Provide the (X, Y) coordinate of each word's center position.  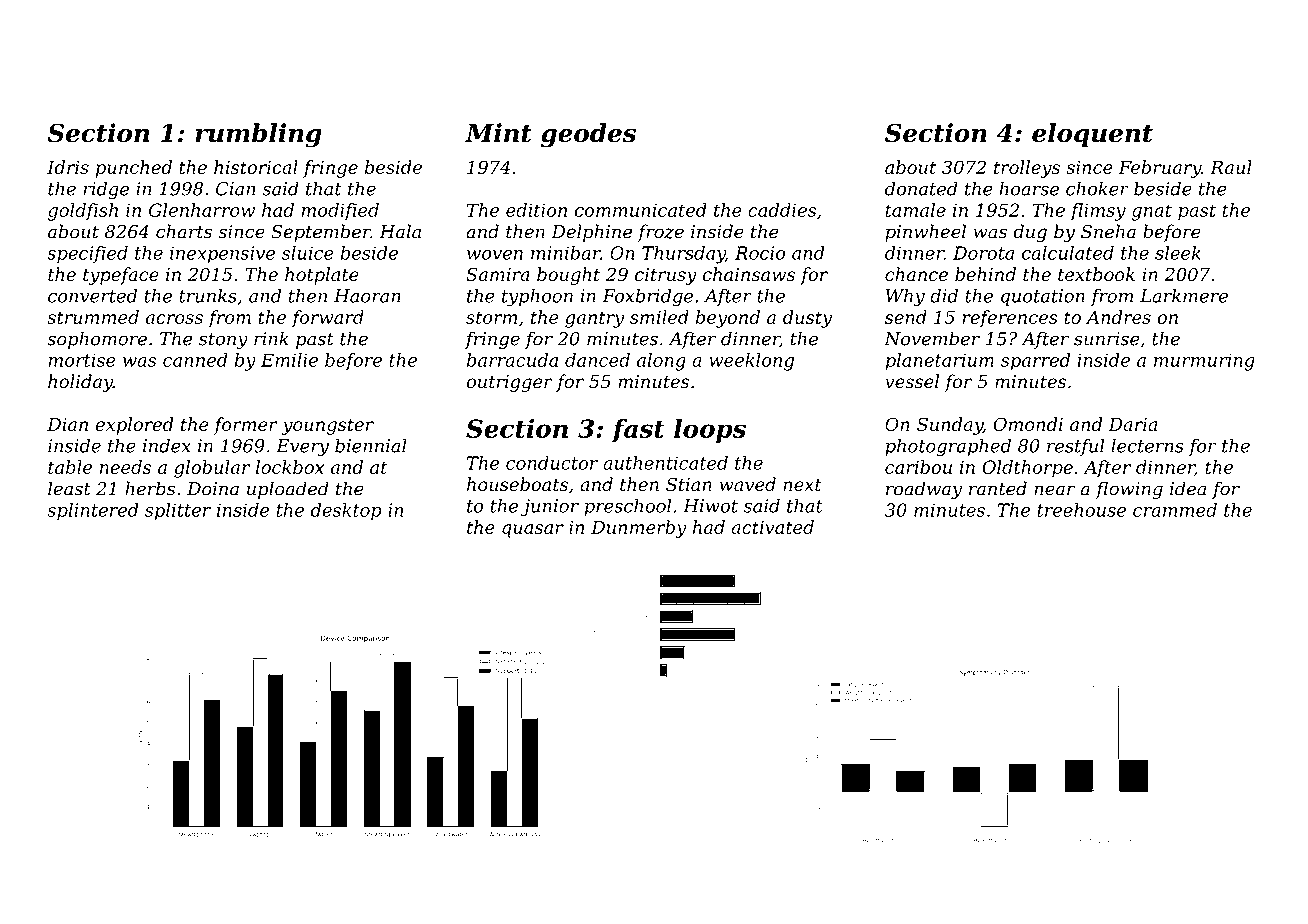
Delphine (591, 233)
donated (921, 188)
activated (773, 527)
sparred (1035, 362)
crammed (1175, 510)
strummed (93, 317)
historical (256, 167)
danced (597, 360)
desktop (346, 512)
